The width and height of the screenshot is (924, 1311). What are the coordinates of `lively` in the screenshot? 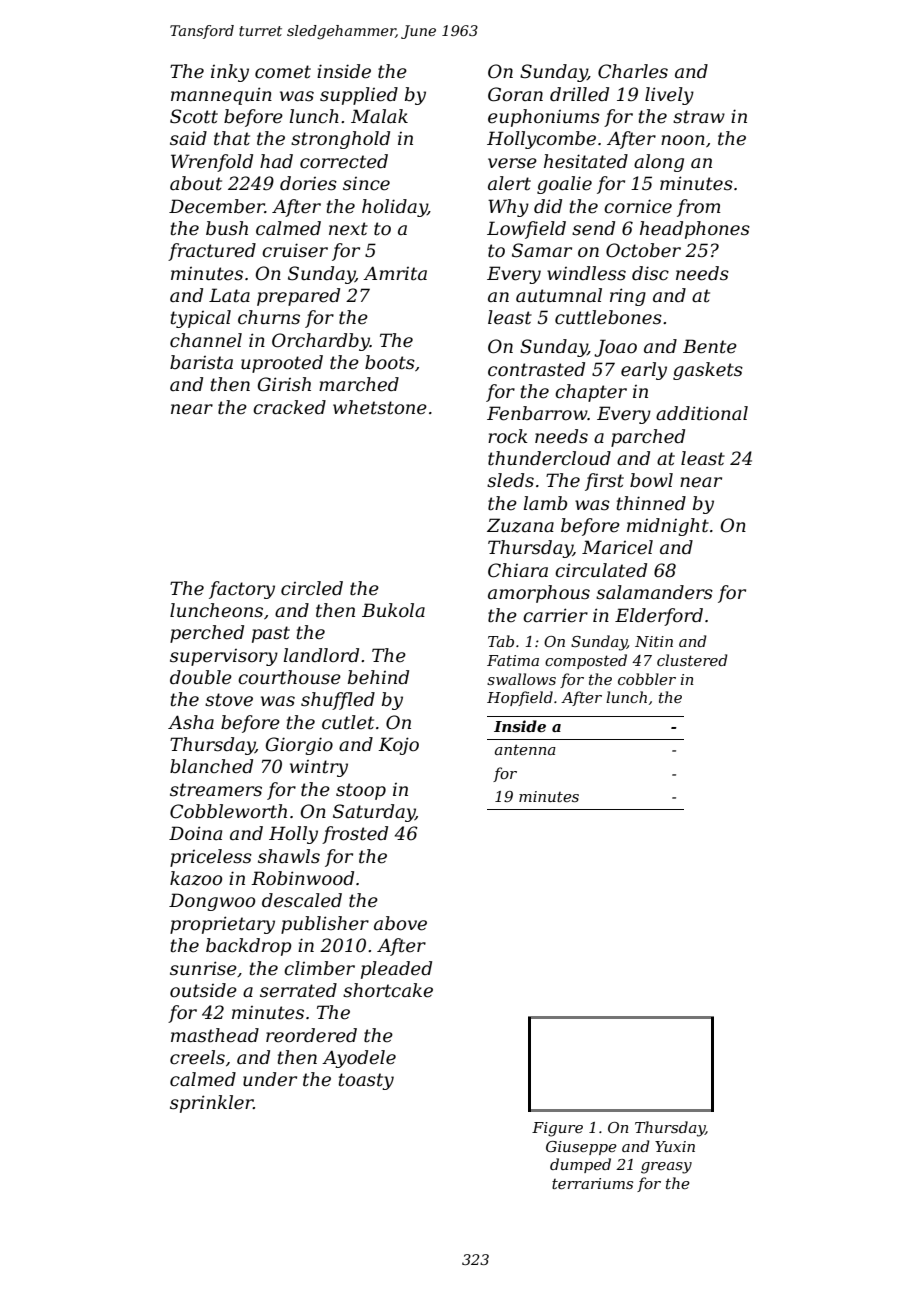 It's located at (669, 96).
